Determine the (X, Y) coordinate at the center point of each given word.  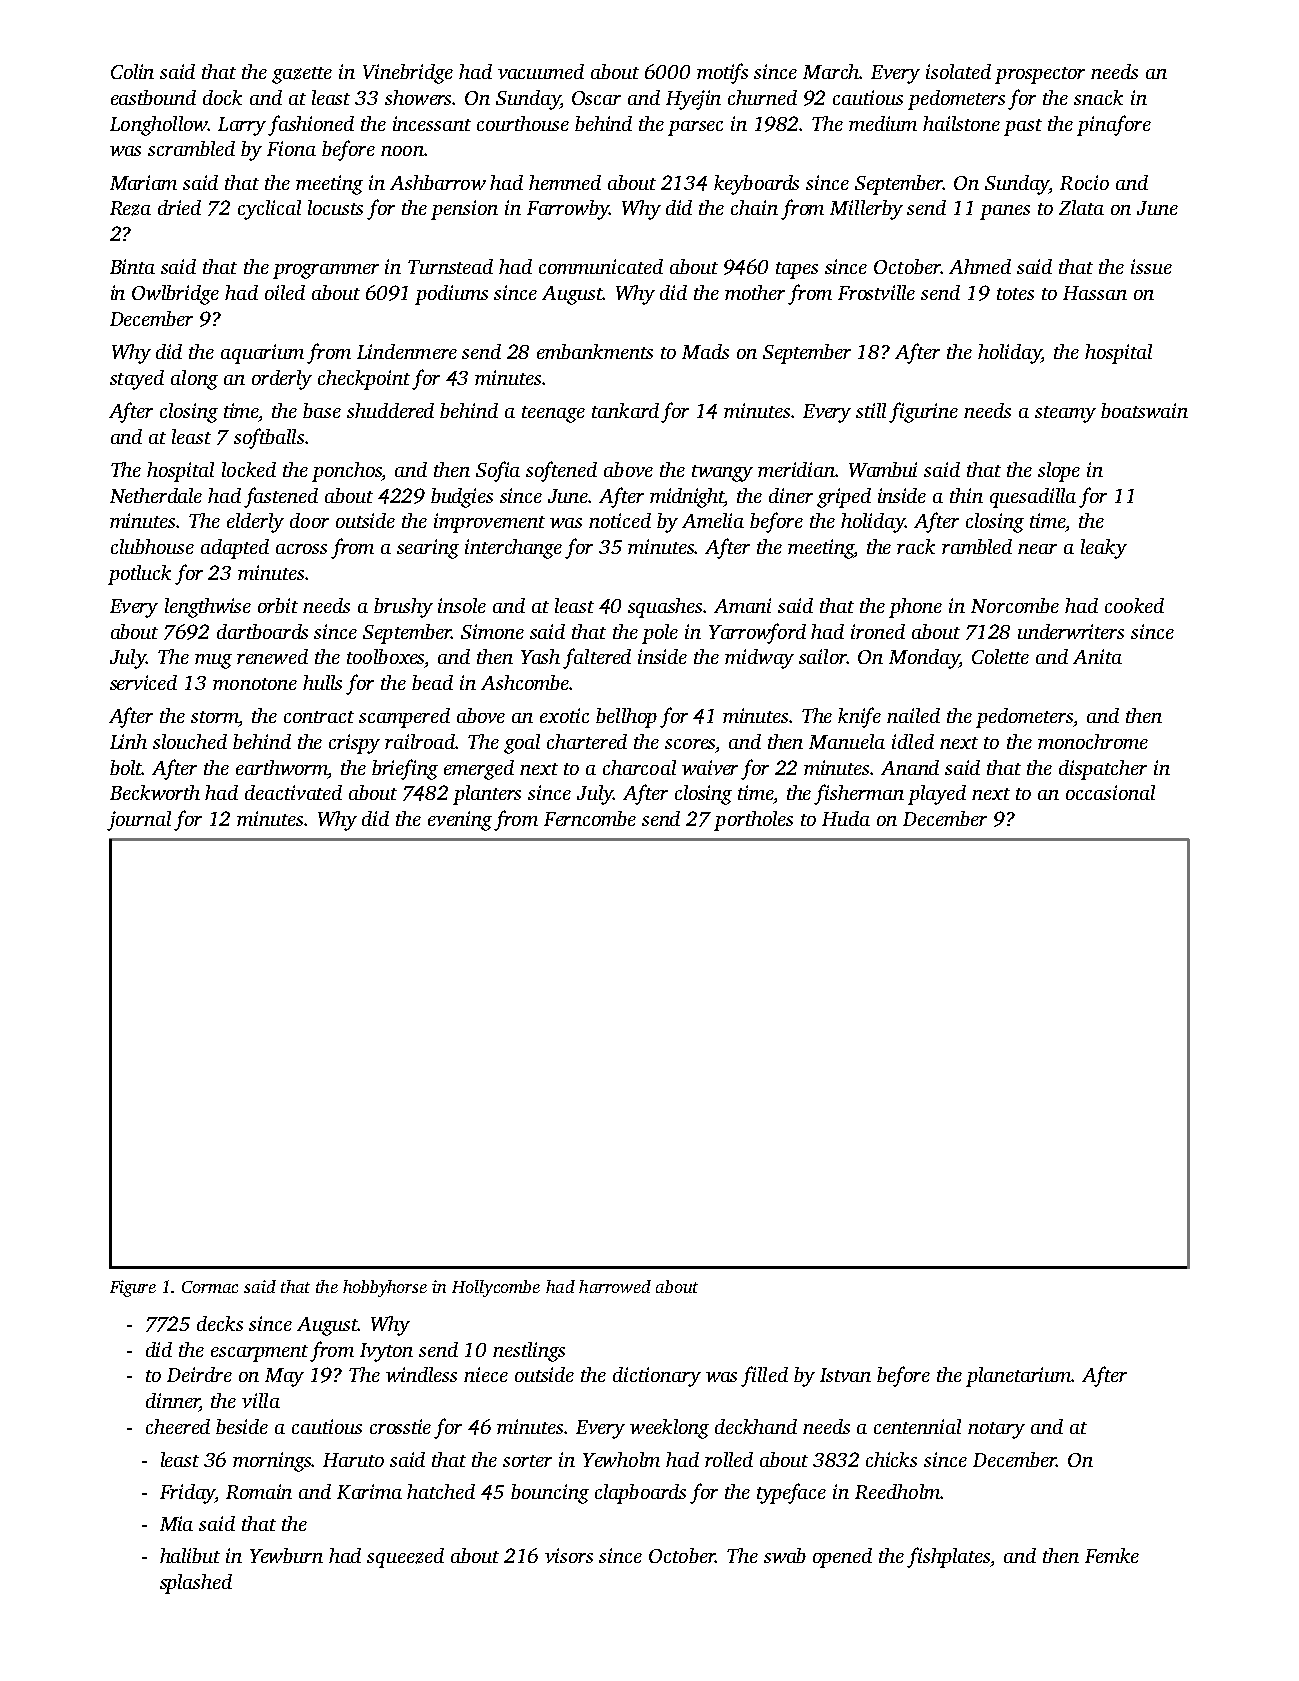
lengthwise (208, 608)
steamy (1065, 414)
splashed (196, 1584)
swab (785, 1555)
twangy (722, 473)
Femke (1112, 1555)
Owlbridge (175, 295)
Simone (492, 631)
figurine (923, 412)
